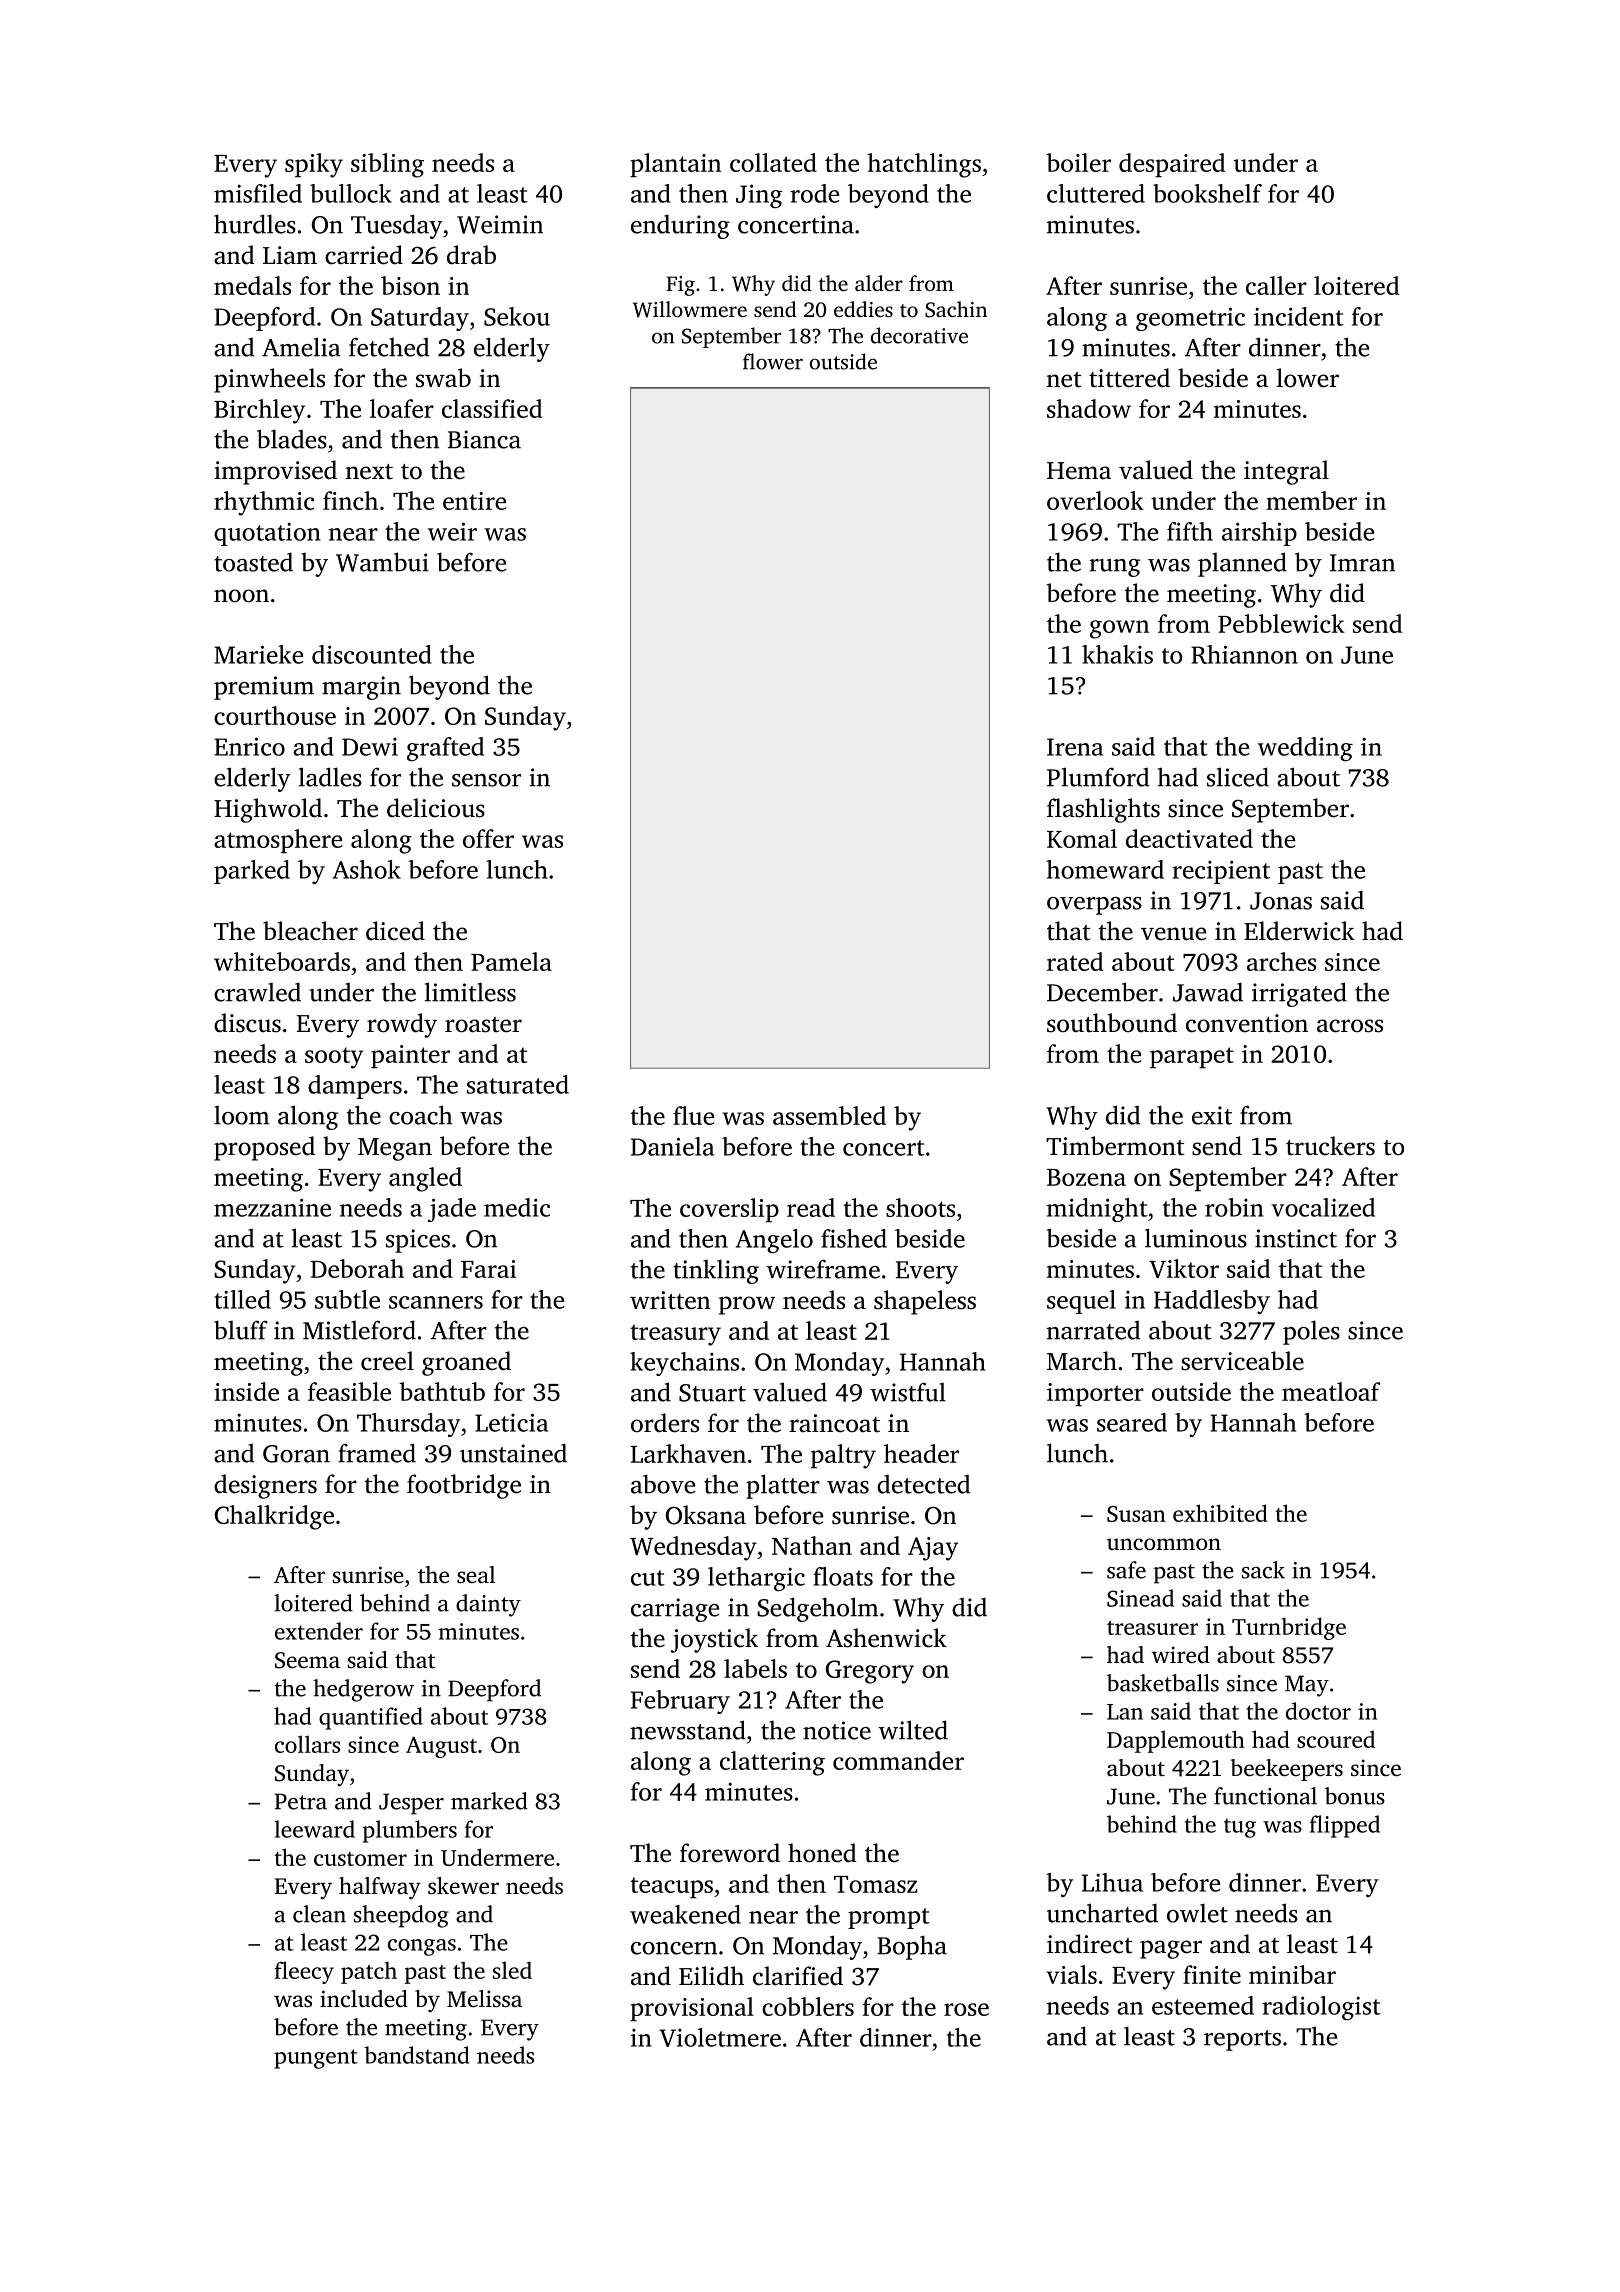  I want to click on offer, so click(488, 838).
